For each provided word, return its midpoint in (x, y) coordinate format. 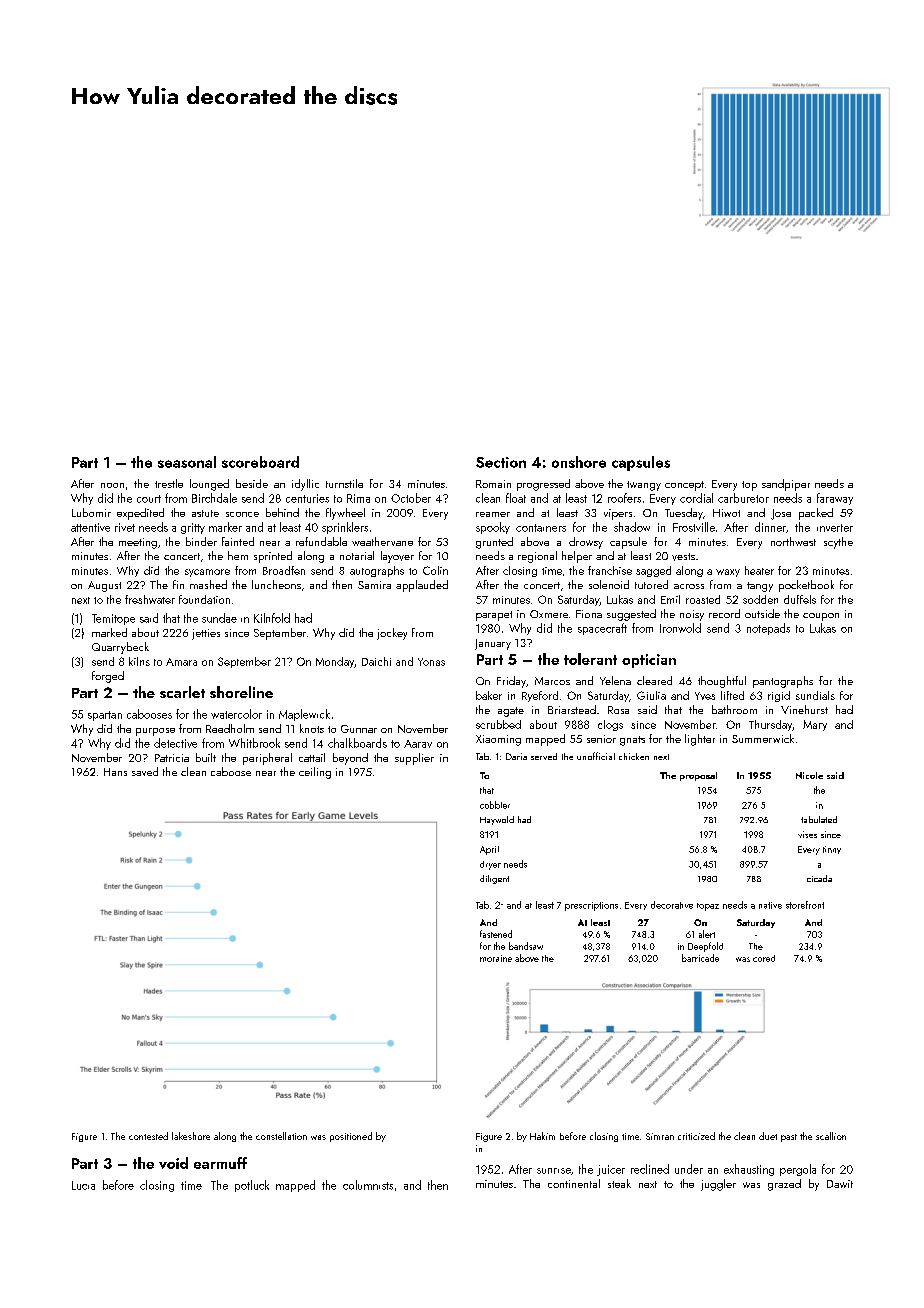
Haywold (497, 820)
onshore (579, 462)
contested (148, 1136)
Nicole (809, 775)
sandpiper (786, 485)
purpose (155, 732)
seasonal (187, 462)
